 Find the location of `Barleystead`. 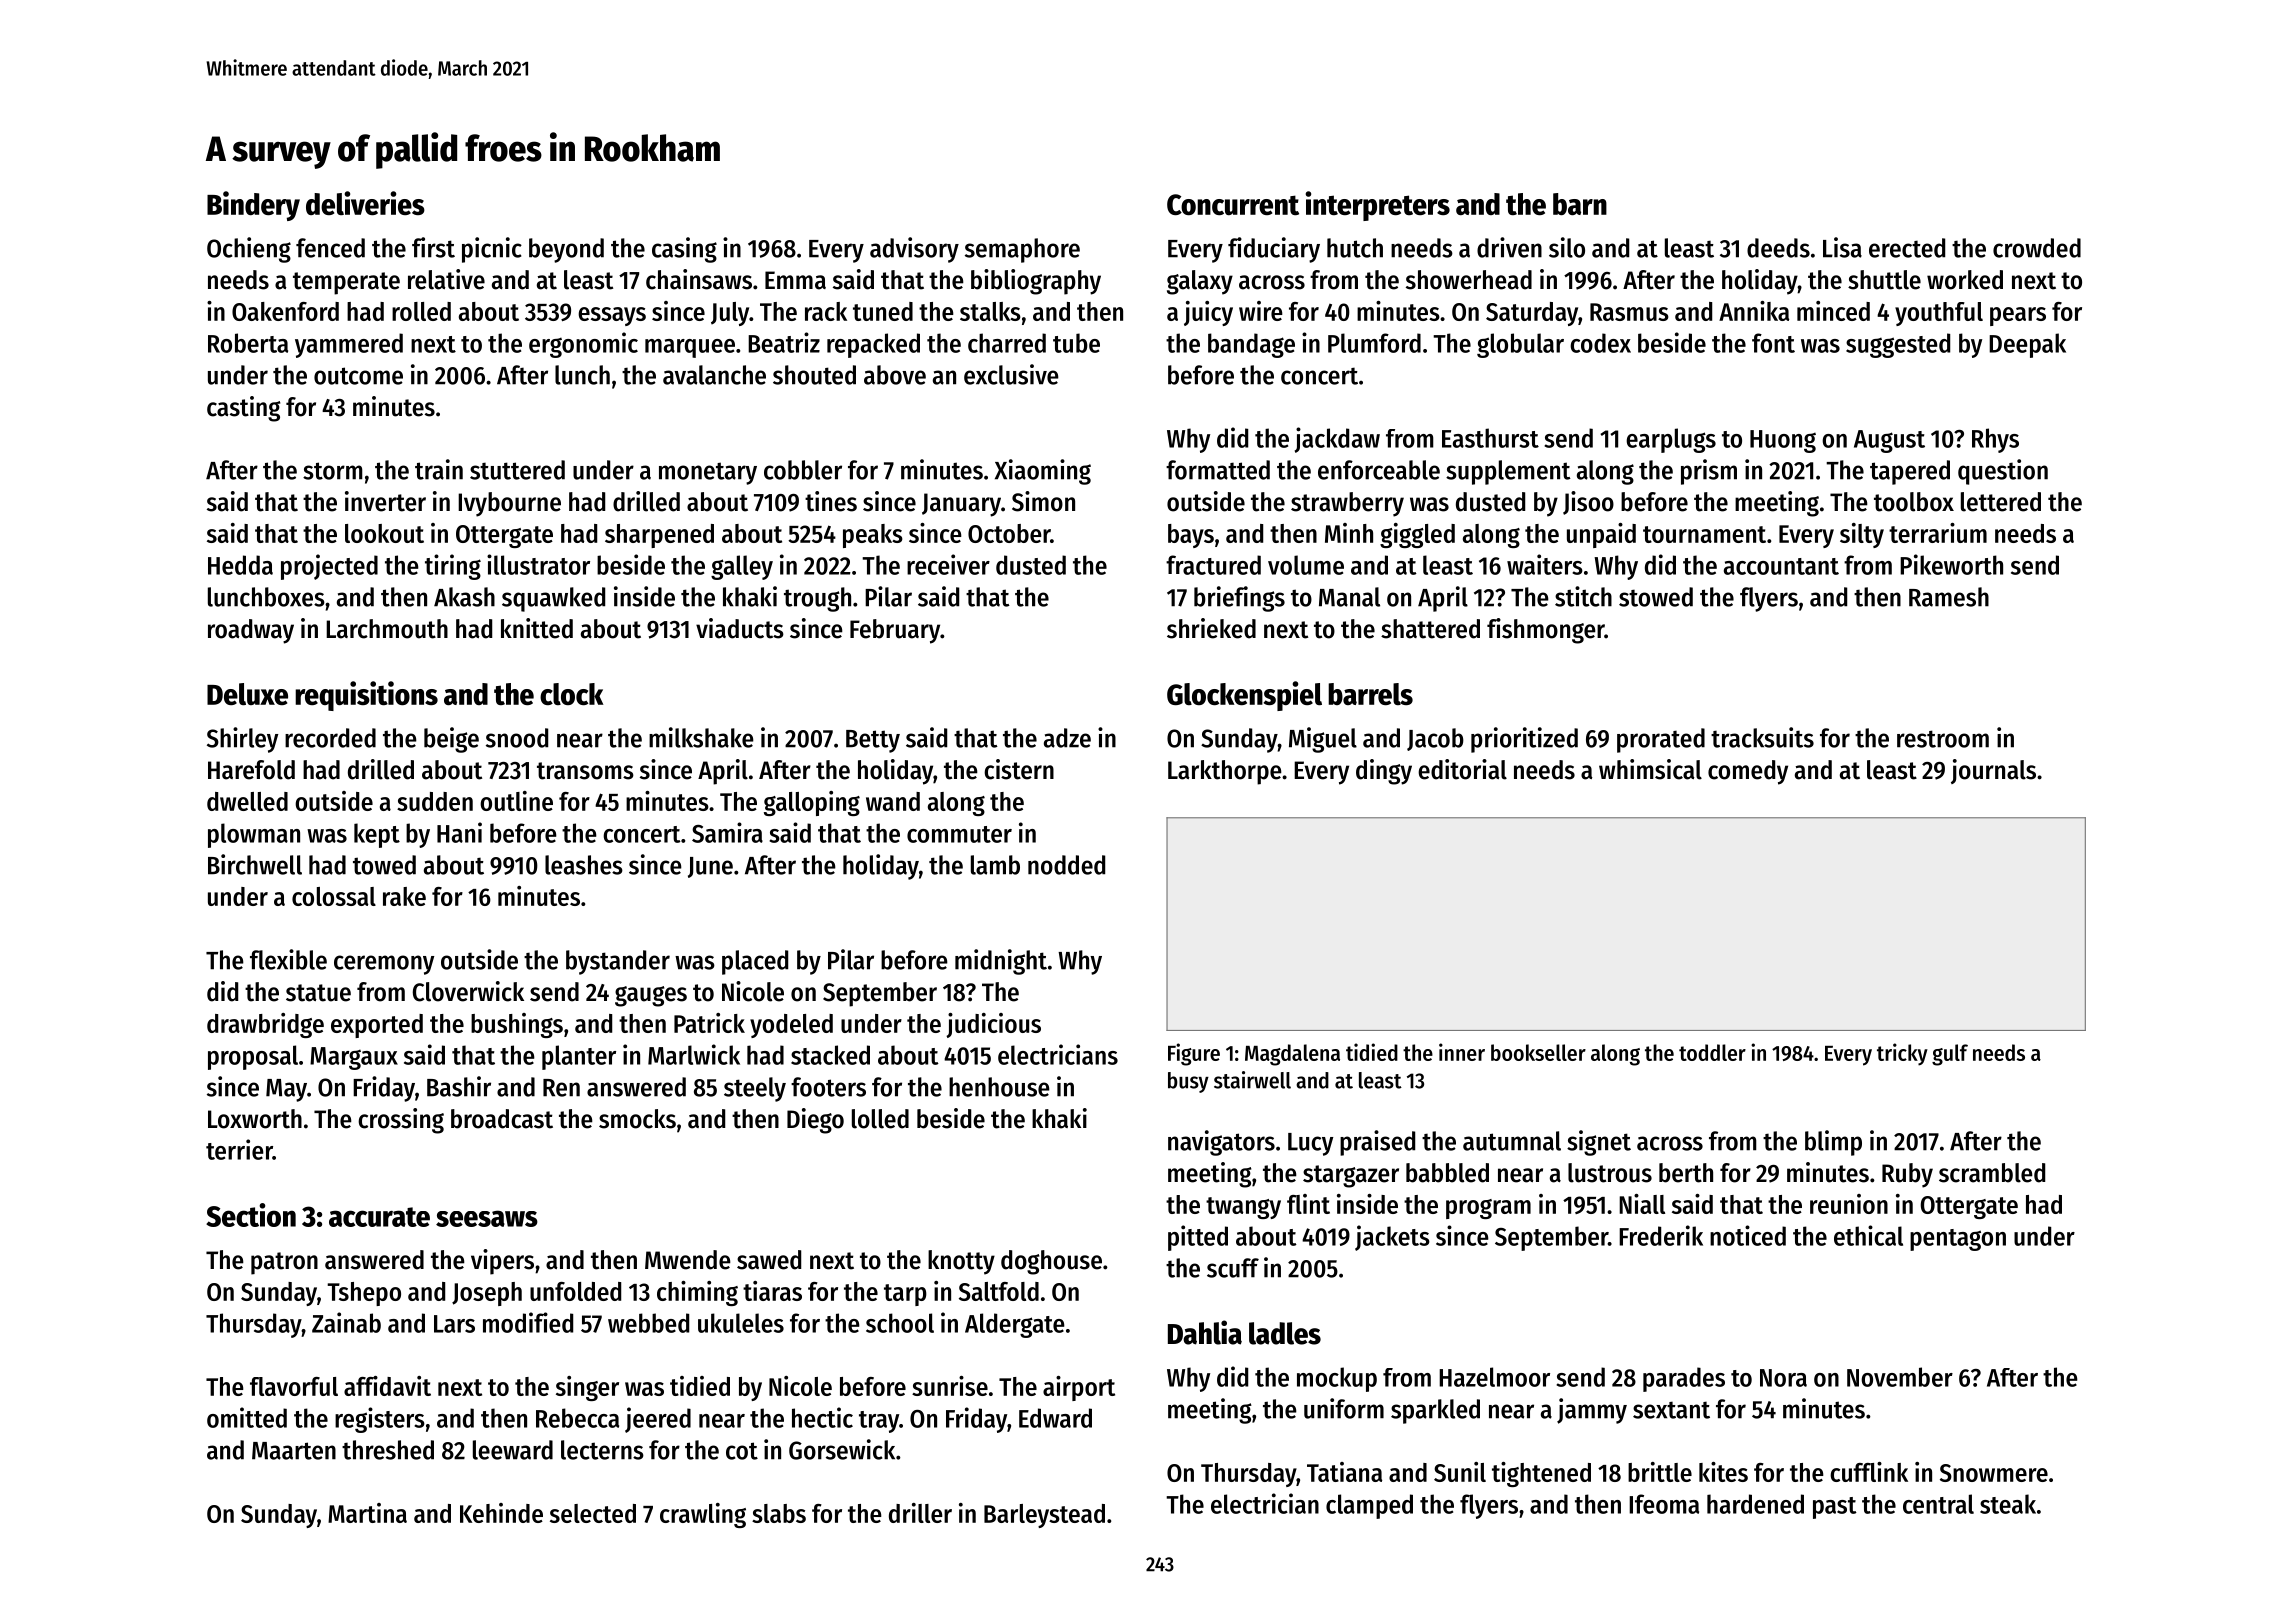

Barleystead is located at coordinates (1044, 1516).
